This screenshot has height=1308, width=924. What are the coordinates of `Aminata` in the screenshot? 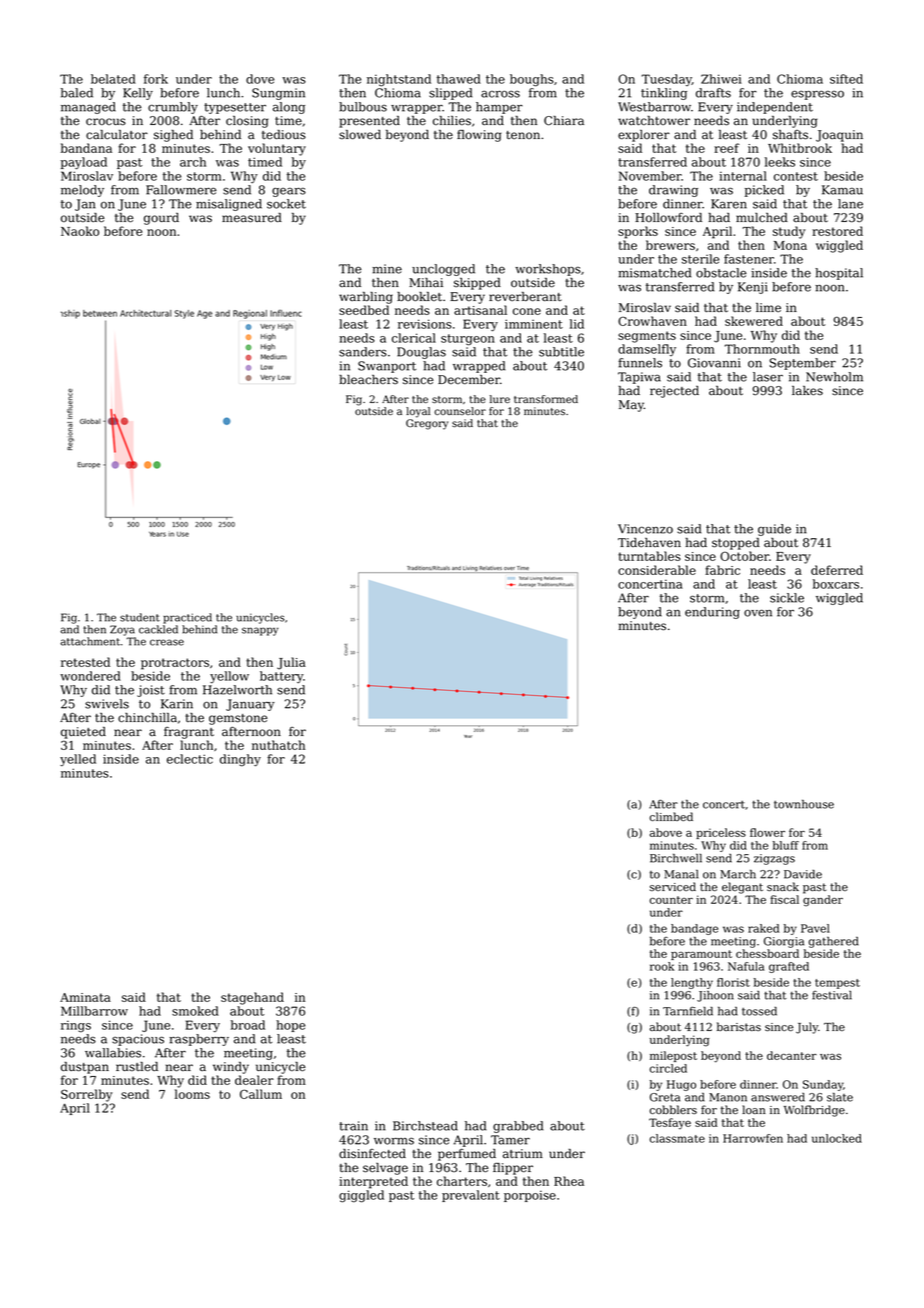 It's located at (85, 997).
